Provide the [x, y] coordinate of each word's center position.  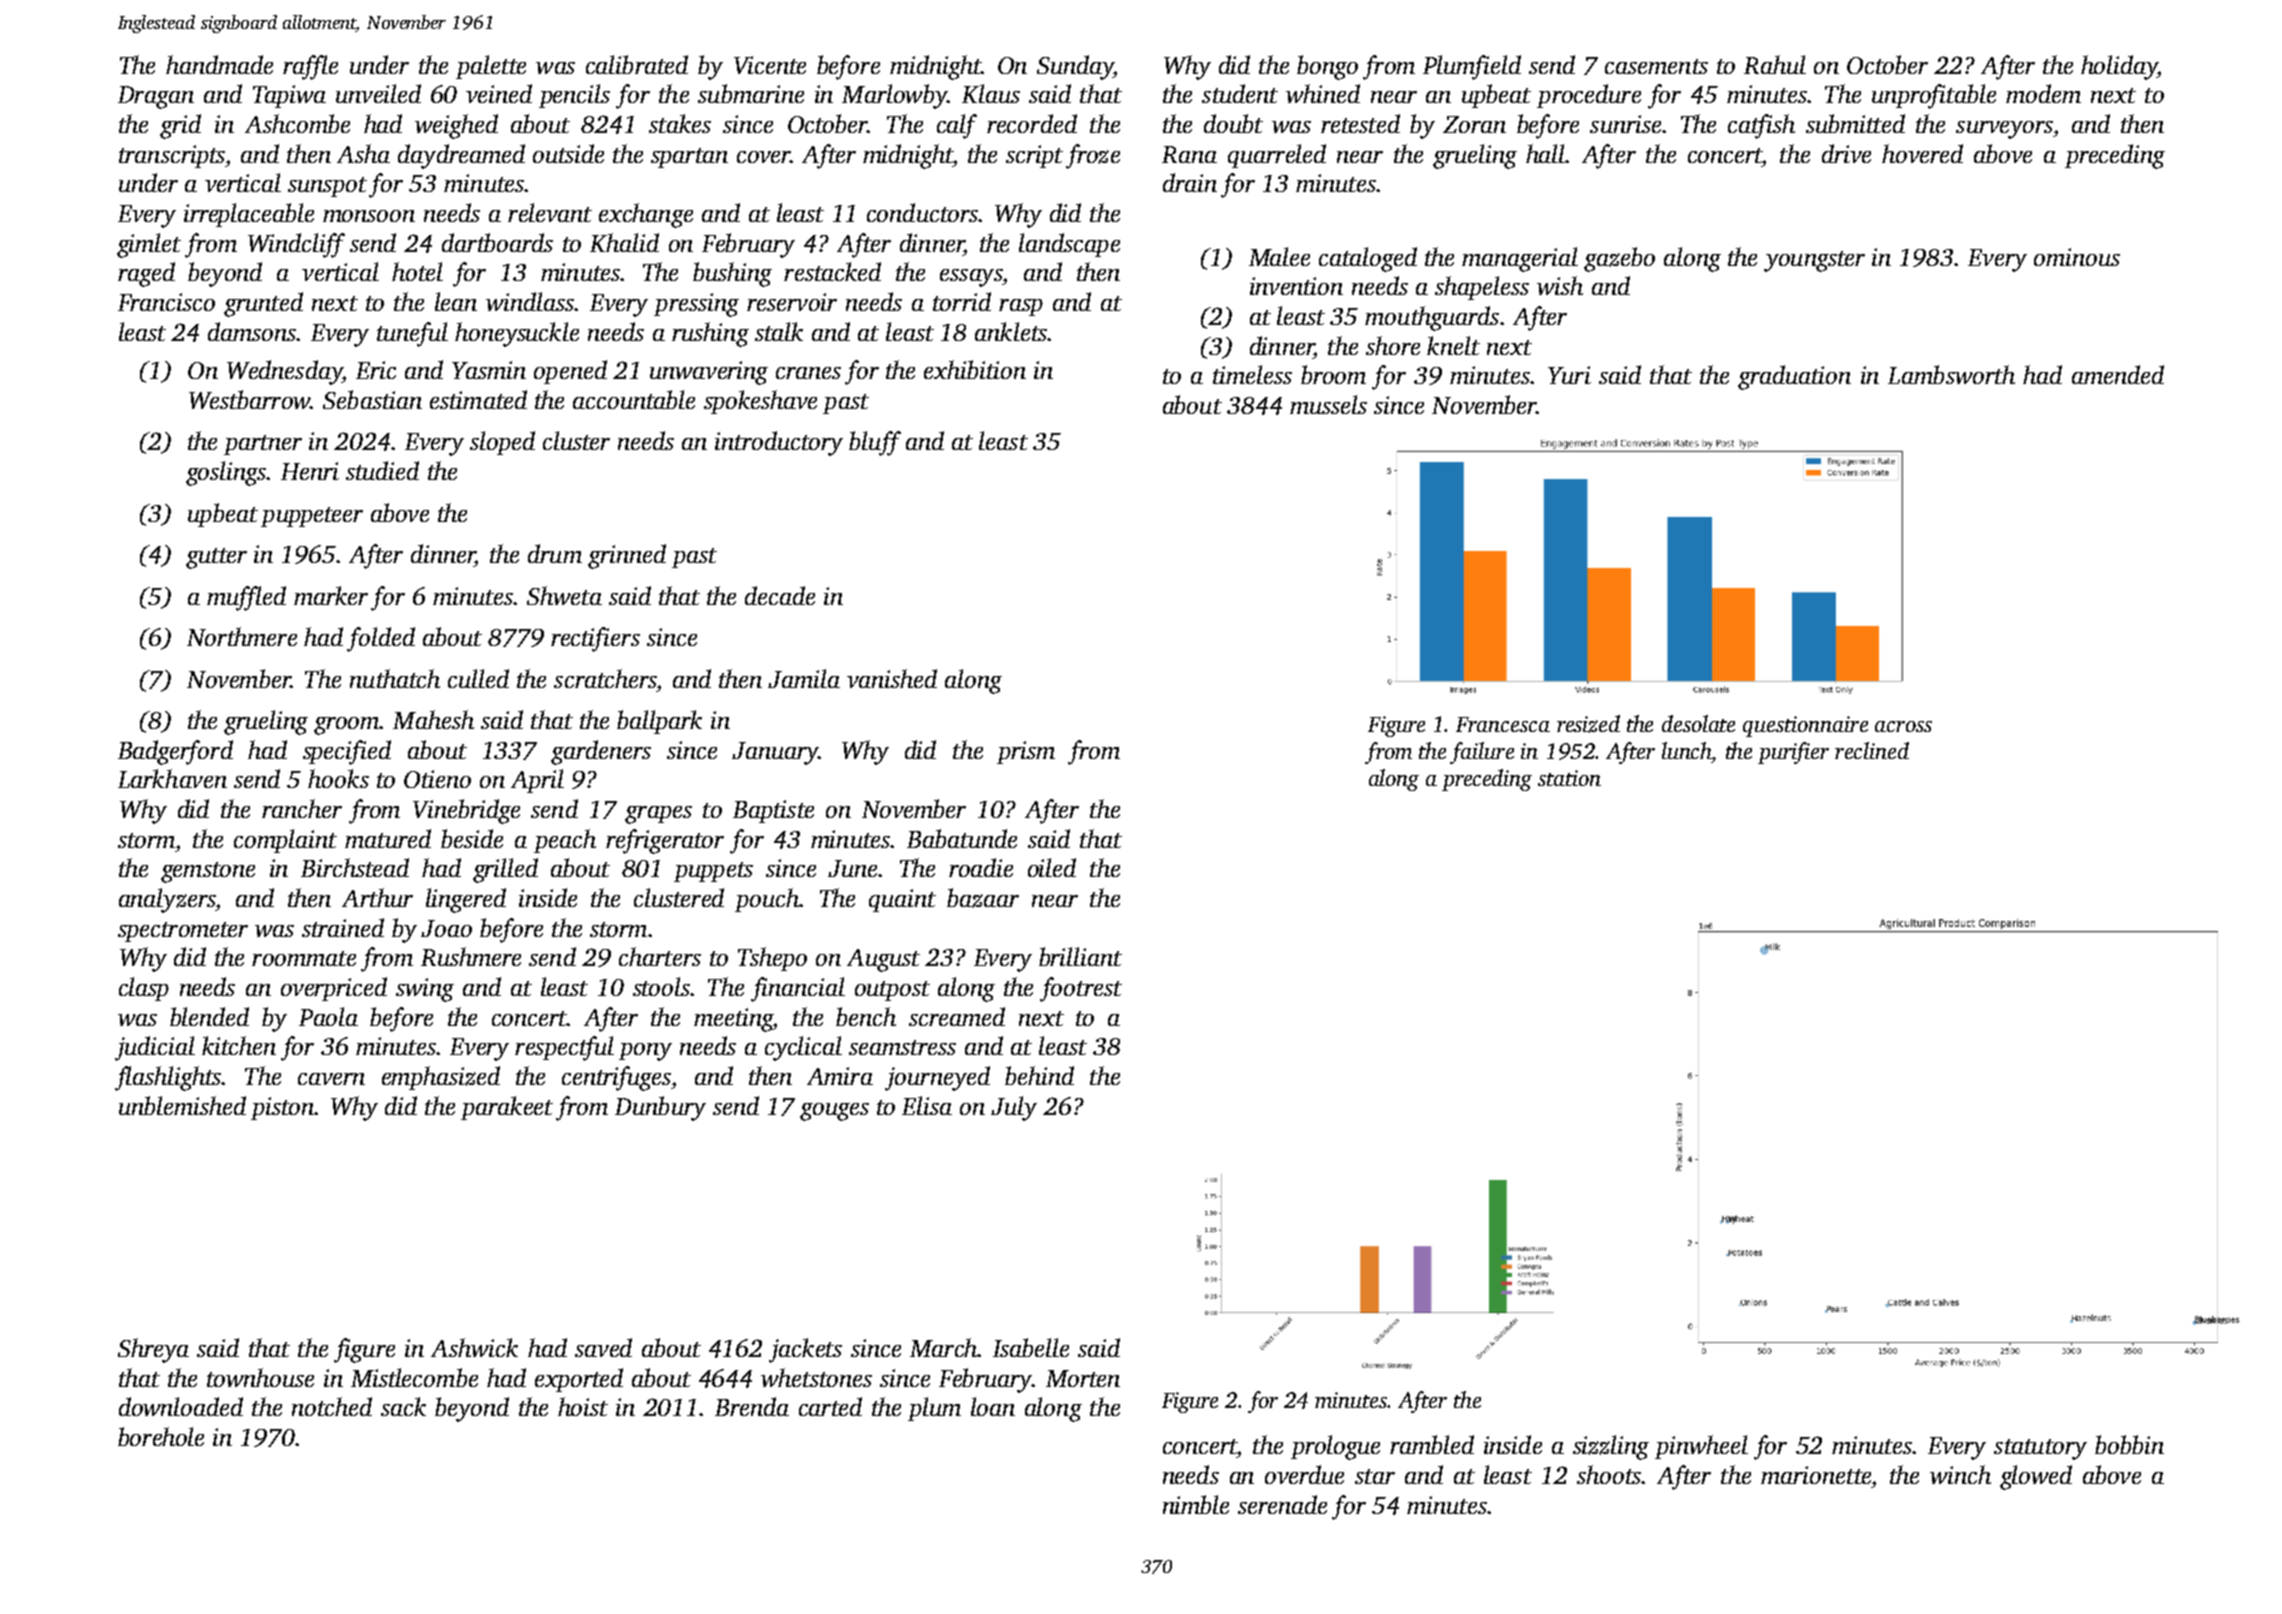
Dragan [156, 97]
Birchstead [355, 867]
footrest [1081, 989]
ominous [2077, 257]
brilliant [1080, 956]
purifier [1793, 753]
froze [1093, 156]
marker [331, 595]
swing [425, 990]
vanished [892, 678]
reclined [1872, 750]
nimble [1196, 1504]
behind [1039, 1075]
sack [403, 1406]
